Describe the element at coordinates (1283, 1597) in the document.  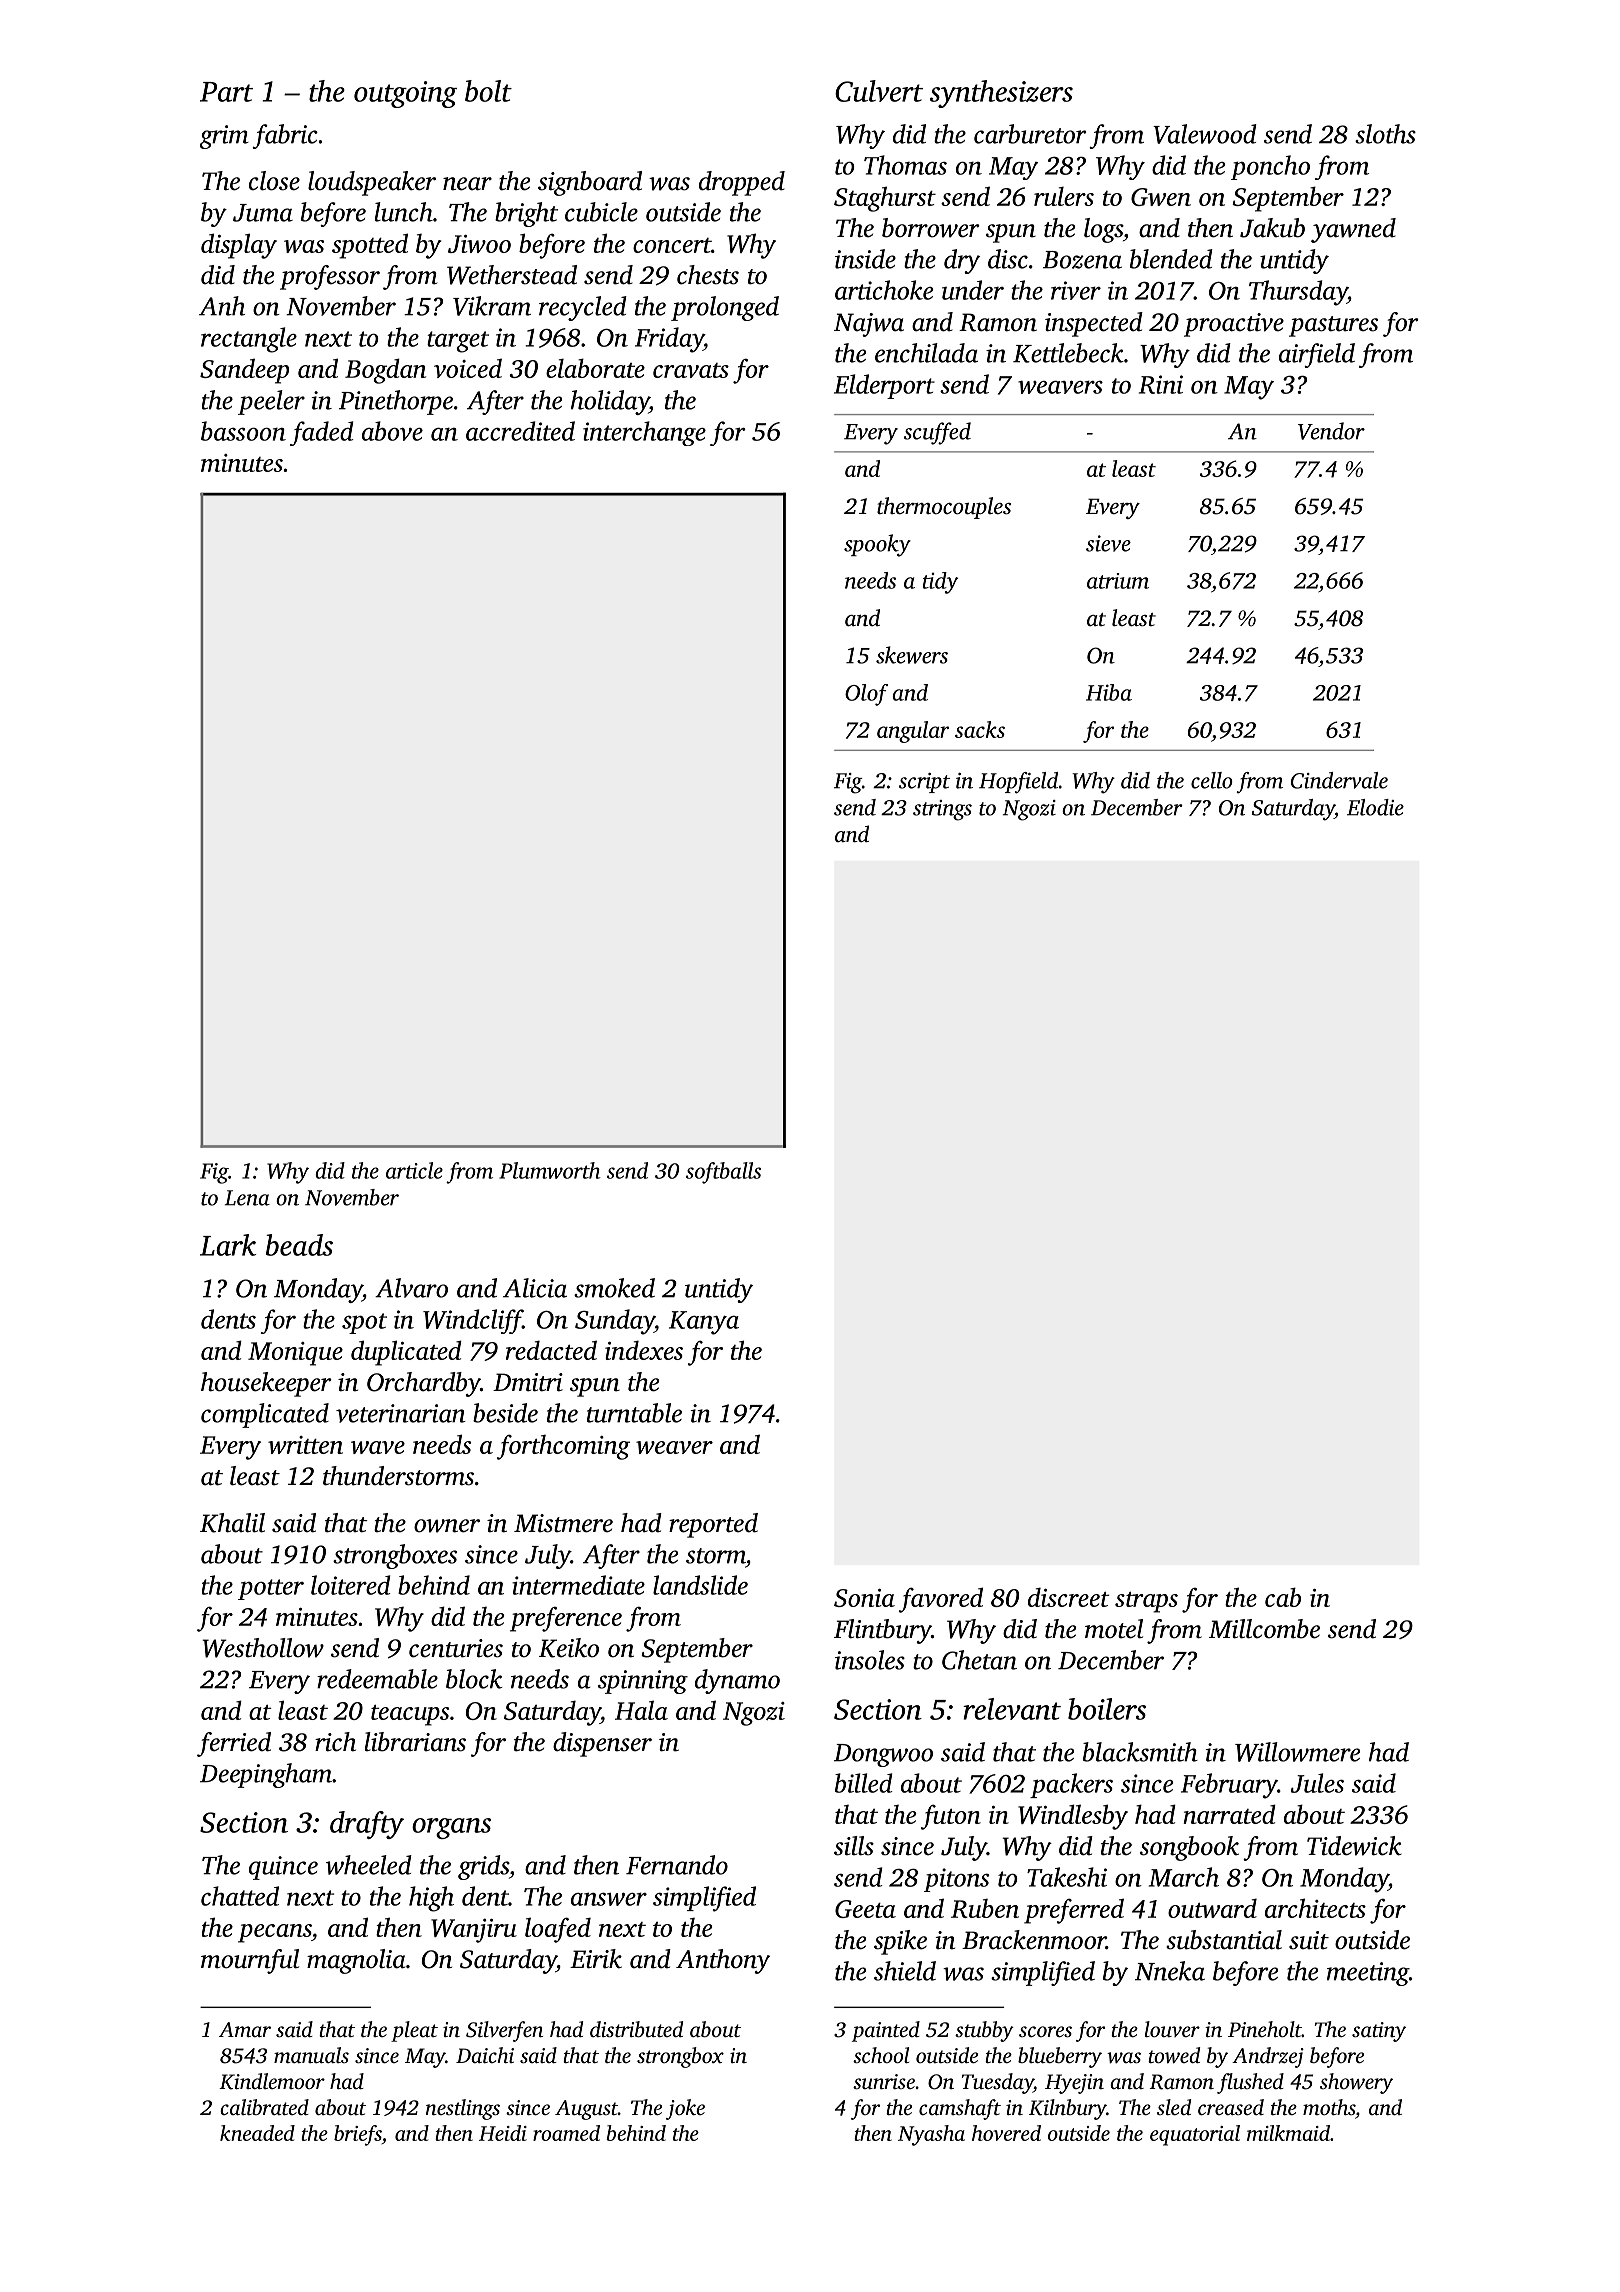
I see `cab` at that location.
